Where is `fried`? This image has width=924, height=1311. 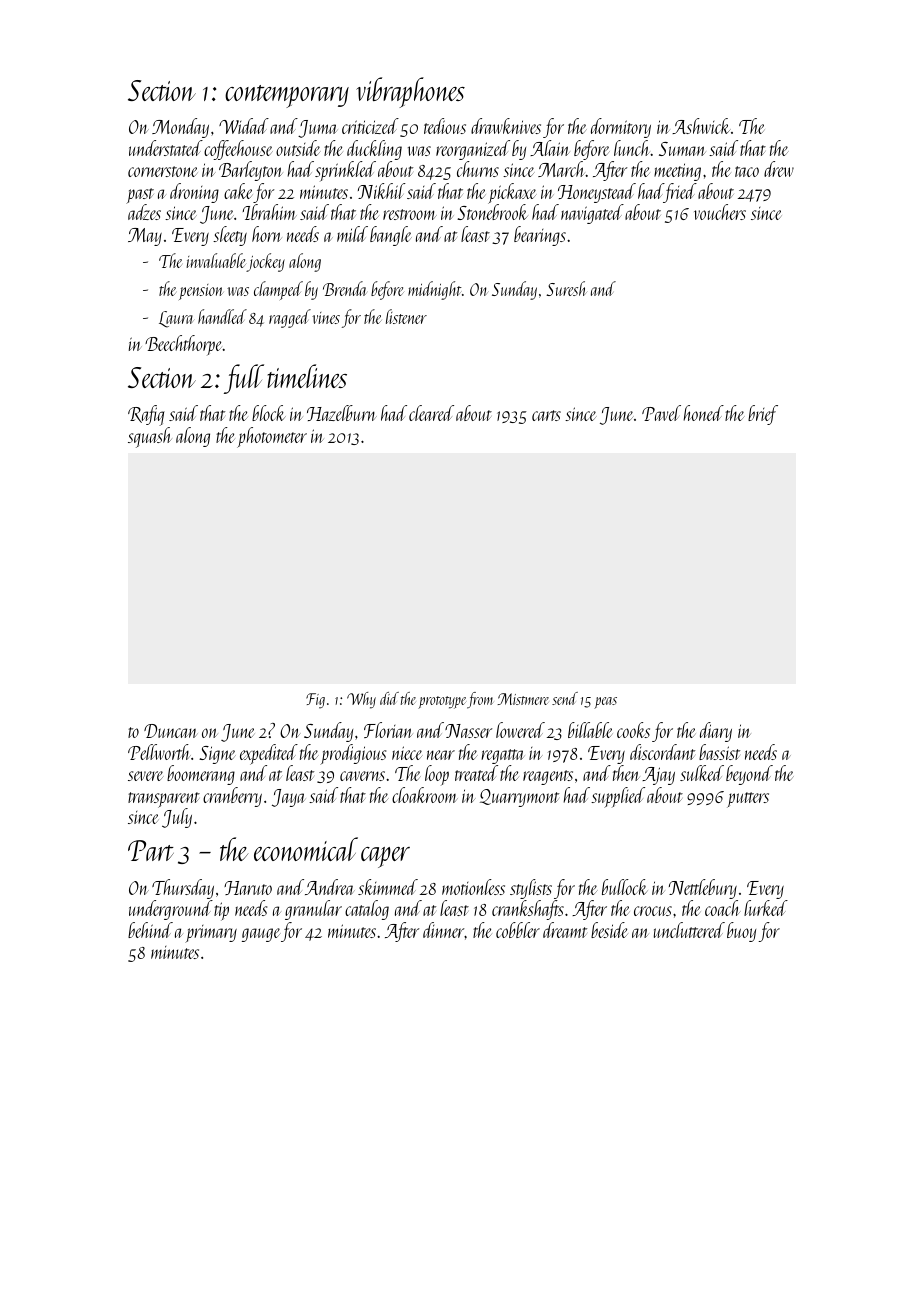 fried is located at coordinates (680, 193).
